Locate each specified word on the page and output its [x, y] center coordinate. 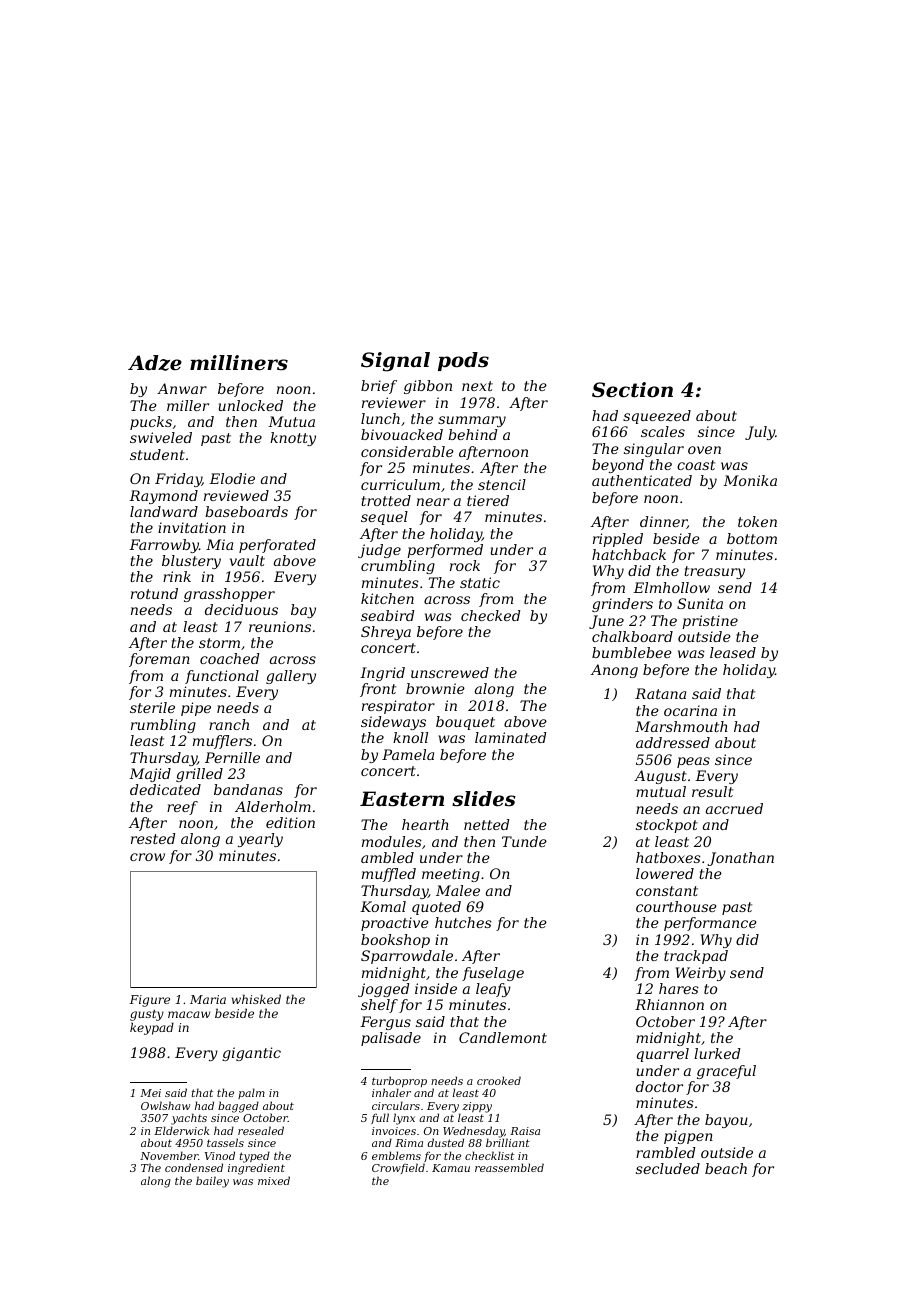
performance [710, 924]
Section [632, 390]
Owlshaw [165, 1105]
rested [153, 838]
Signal [395, 362]
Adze [155, 363]
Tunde [524, 841]
